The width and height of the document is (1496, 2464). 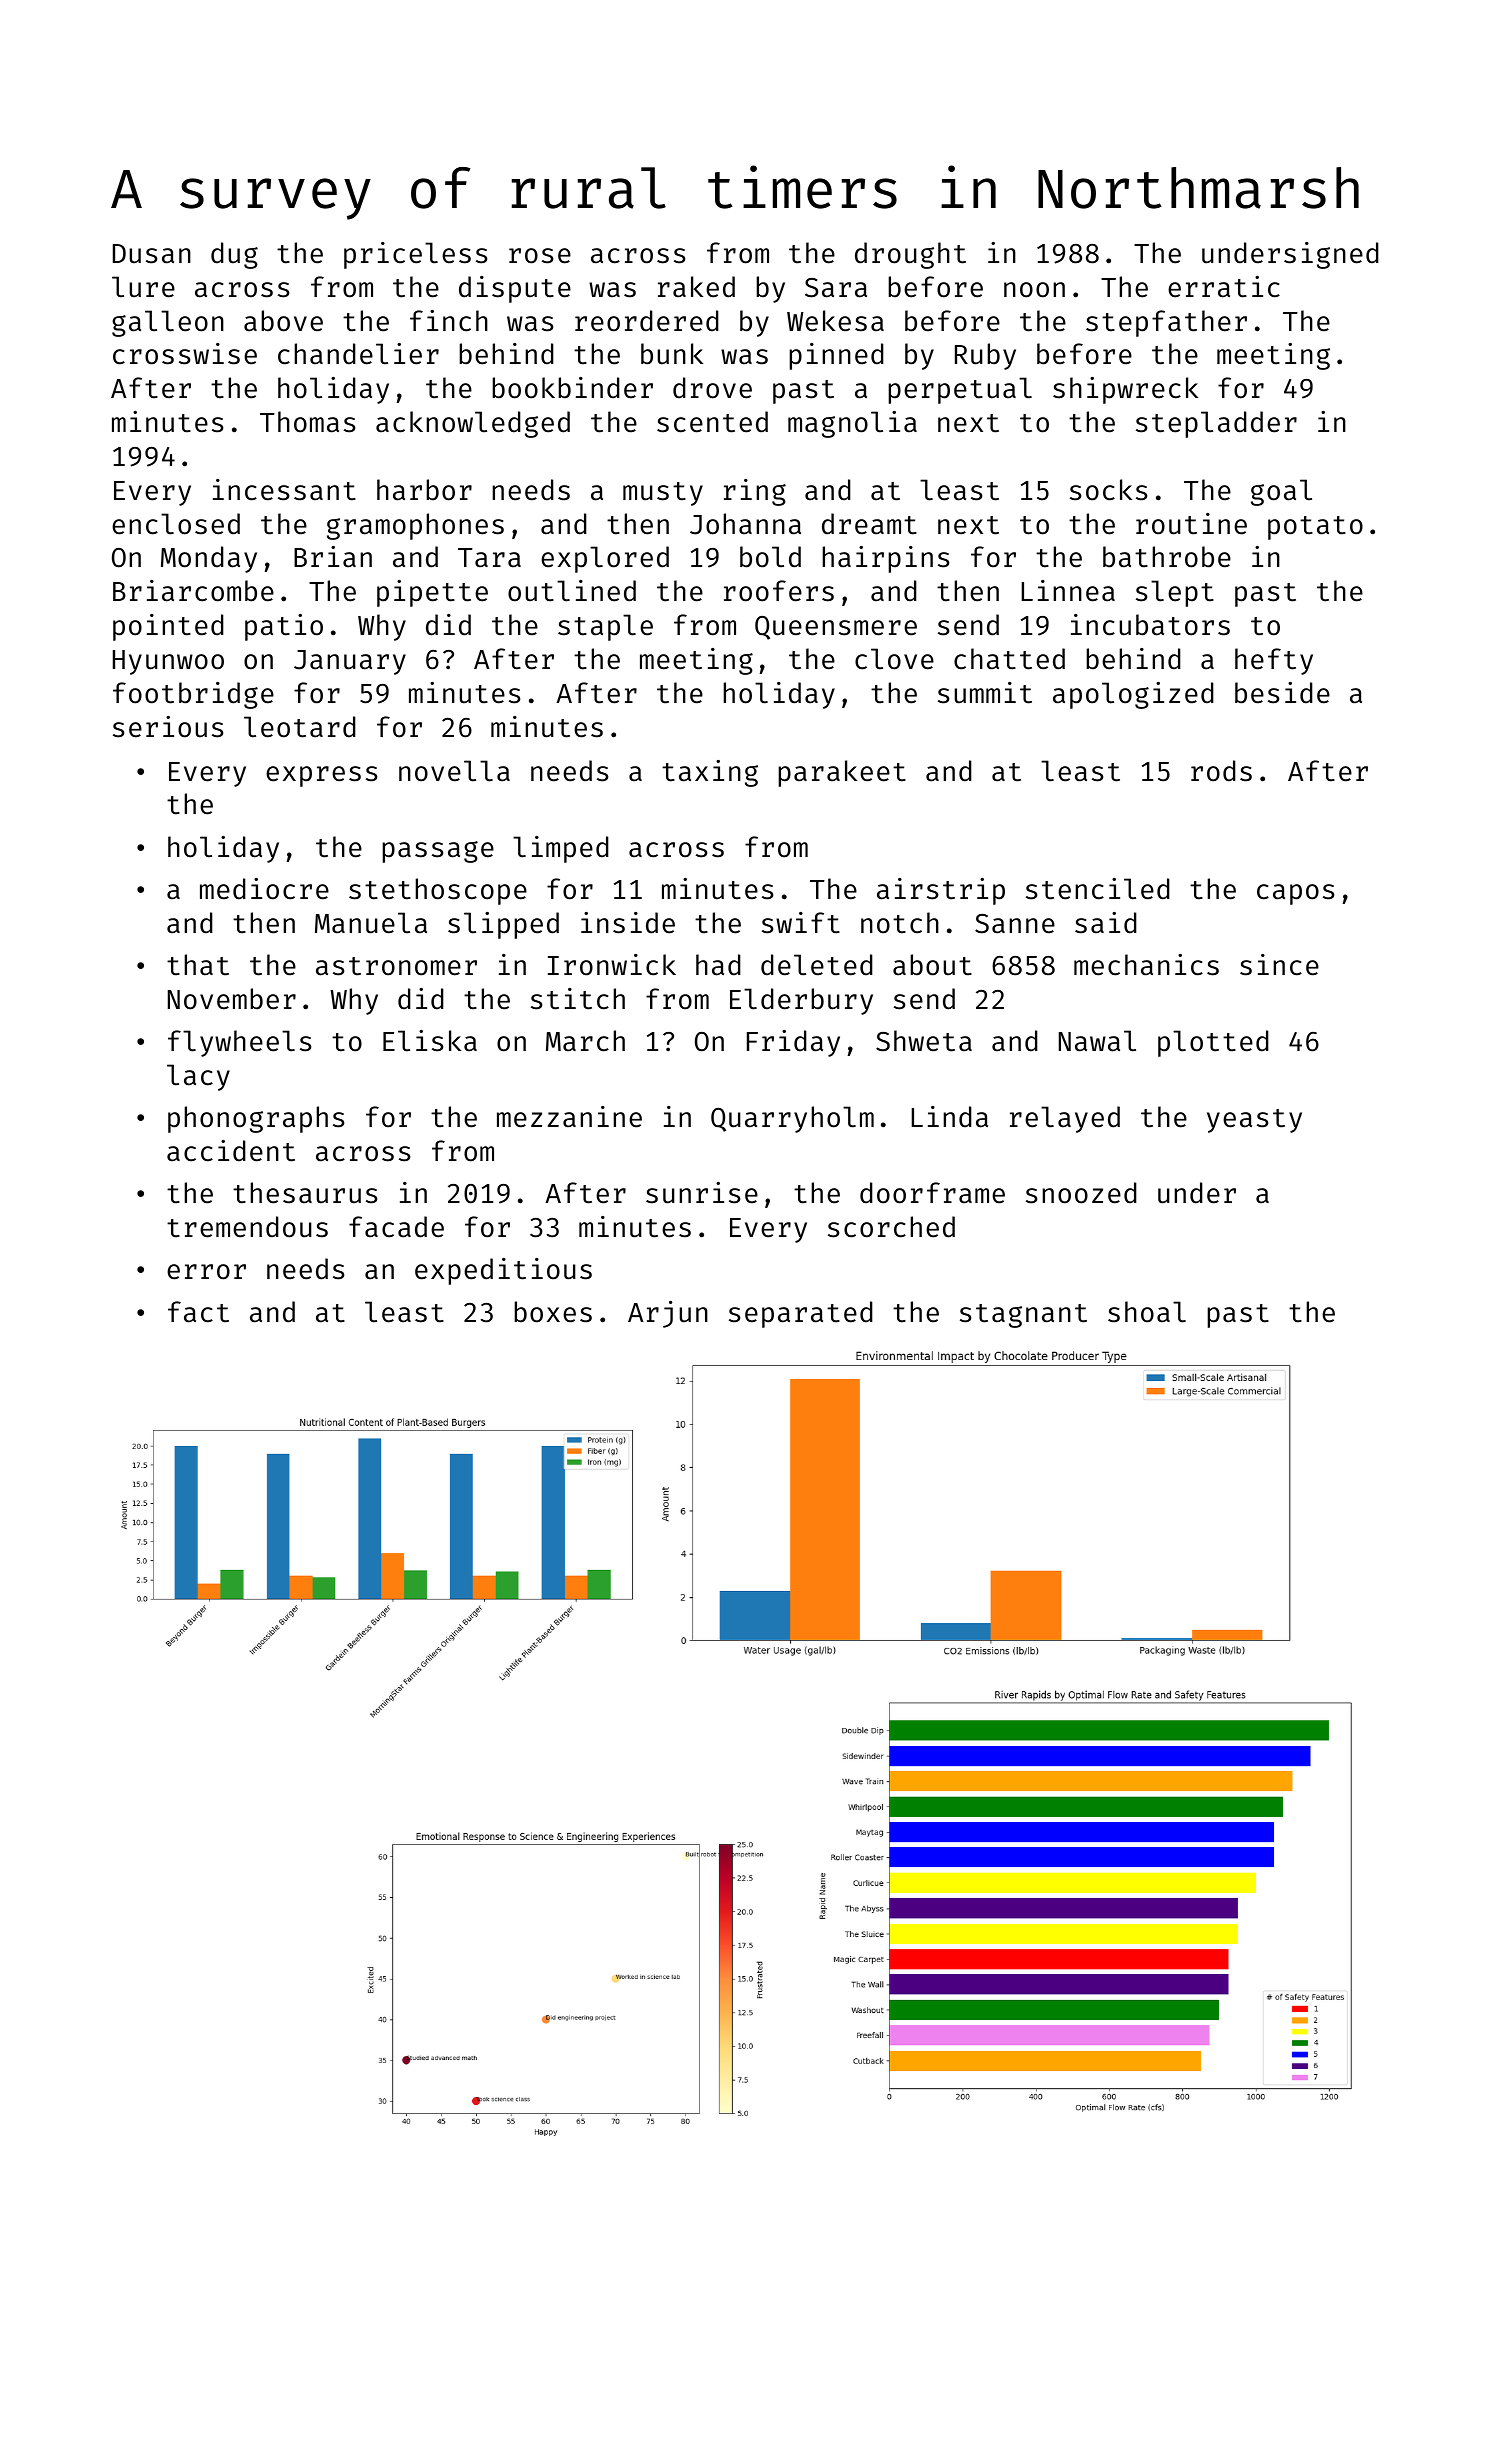 What do you see at coordinates (924, 1041) in the document?
I see `Shweta` at bounding box center [924, 1041].
